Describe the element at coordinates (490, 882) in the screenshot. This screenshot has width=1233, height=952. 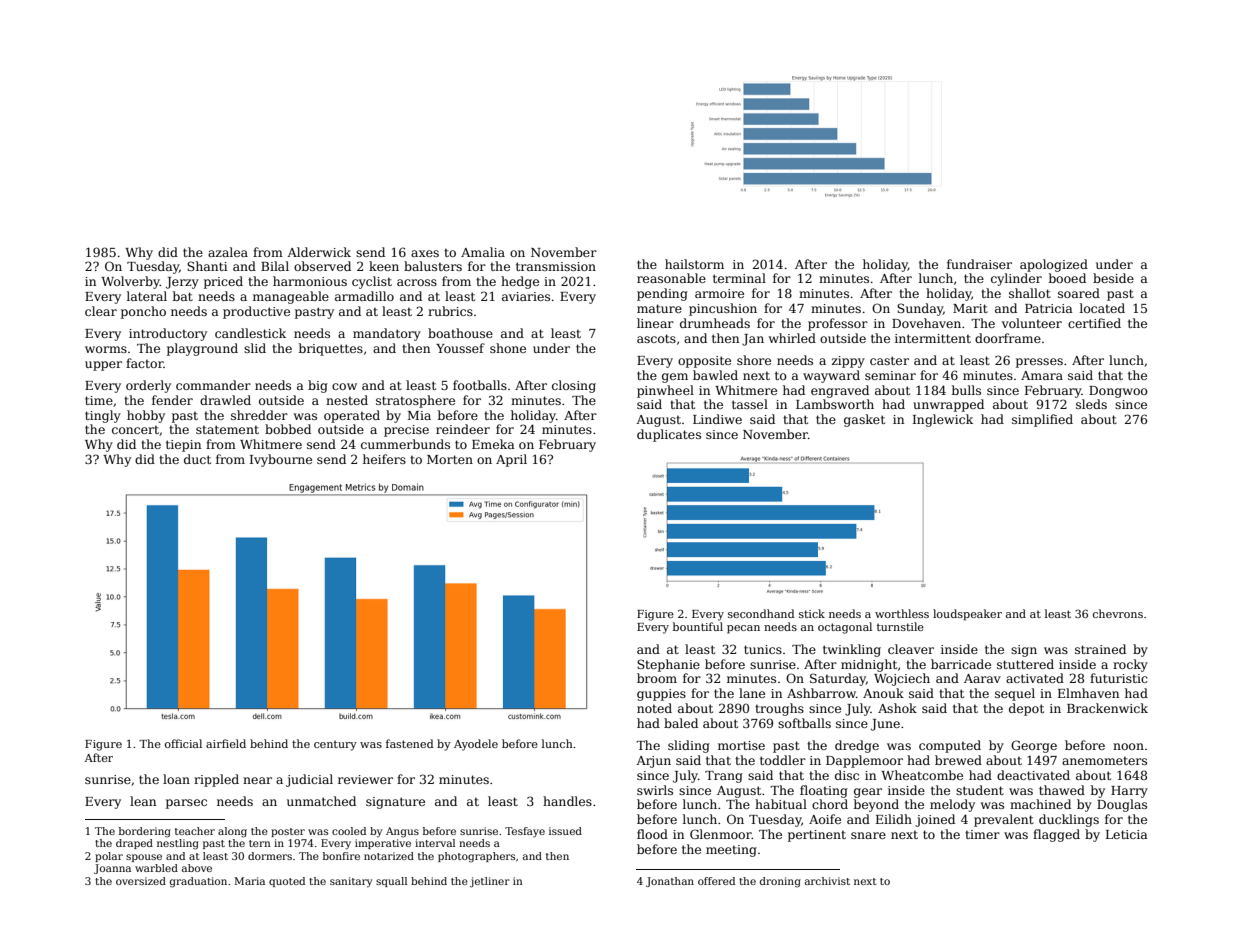
I see `jetliner` at that location.
